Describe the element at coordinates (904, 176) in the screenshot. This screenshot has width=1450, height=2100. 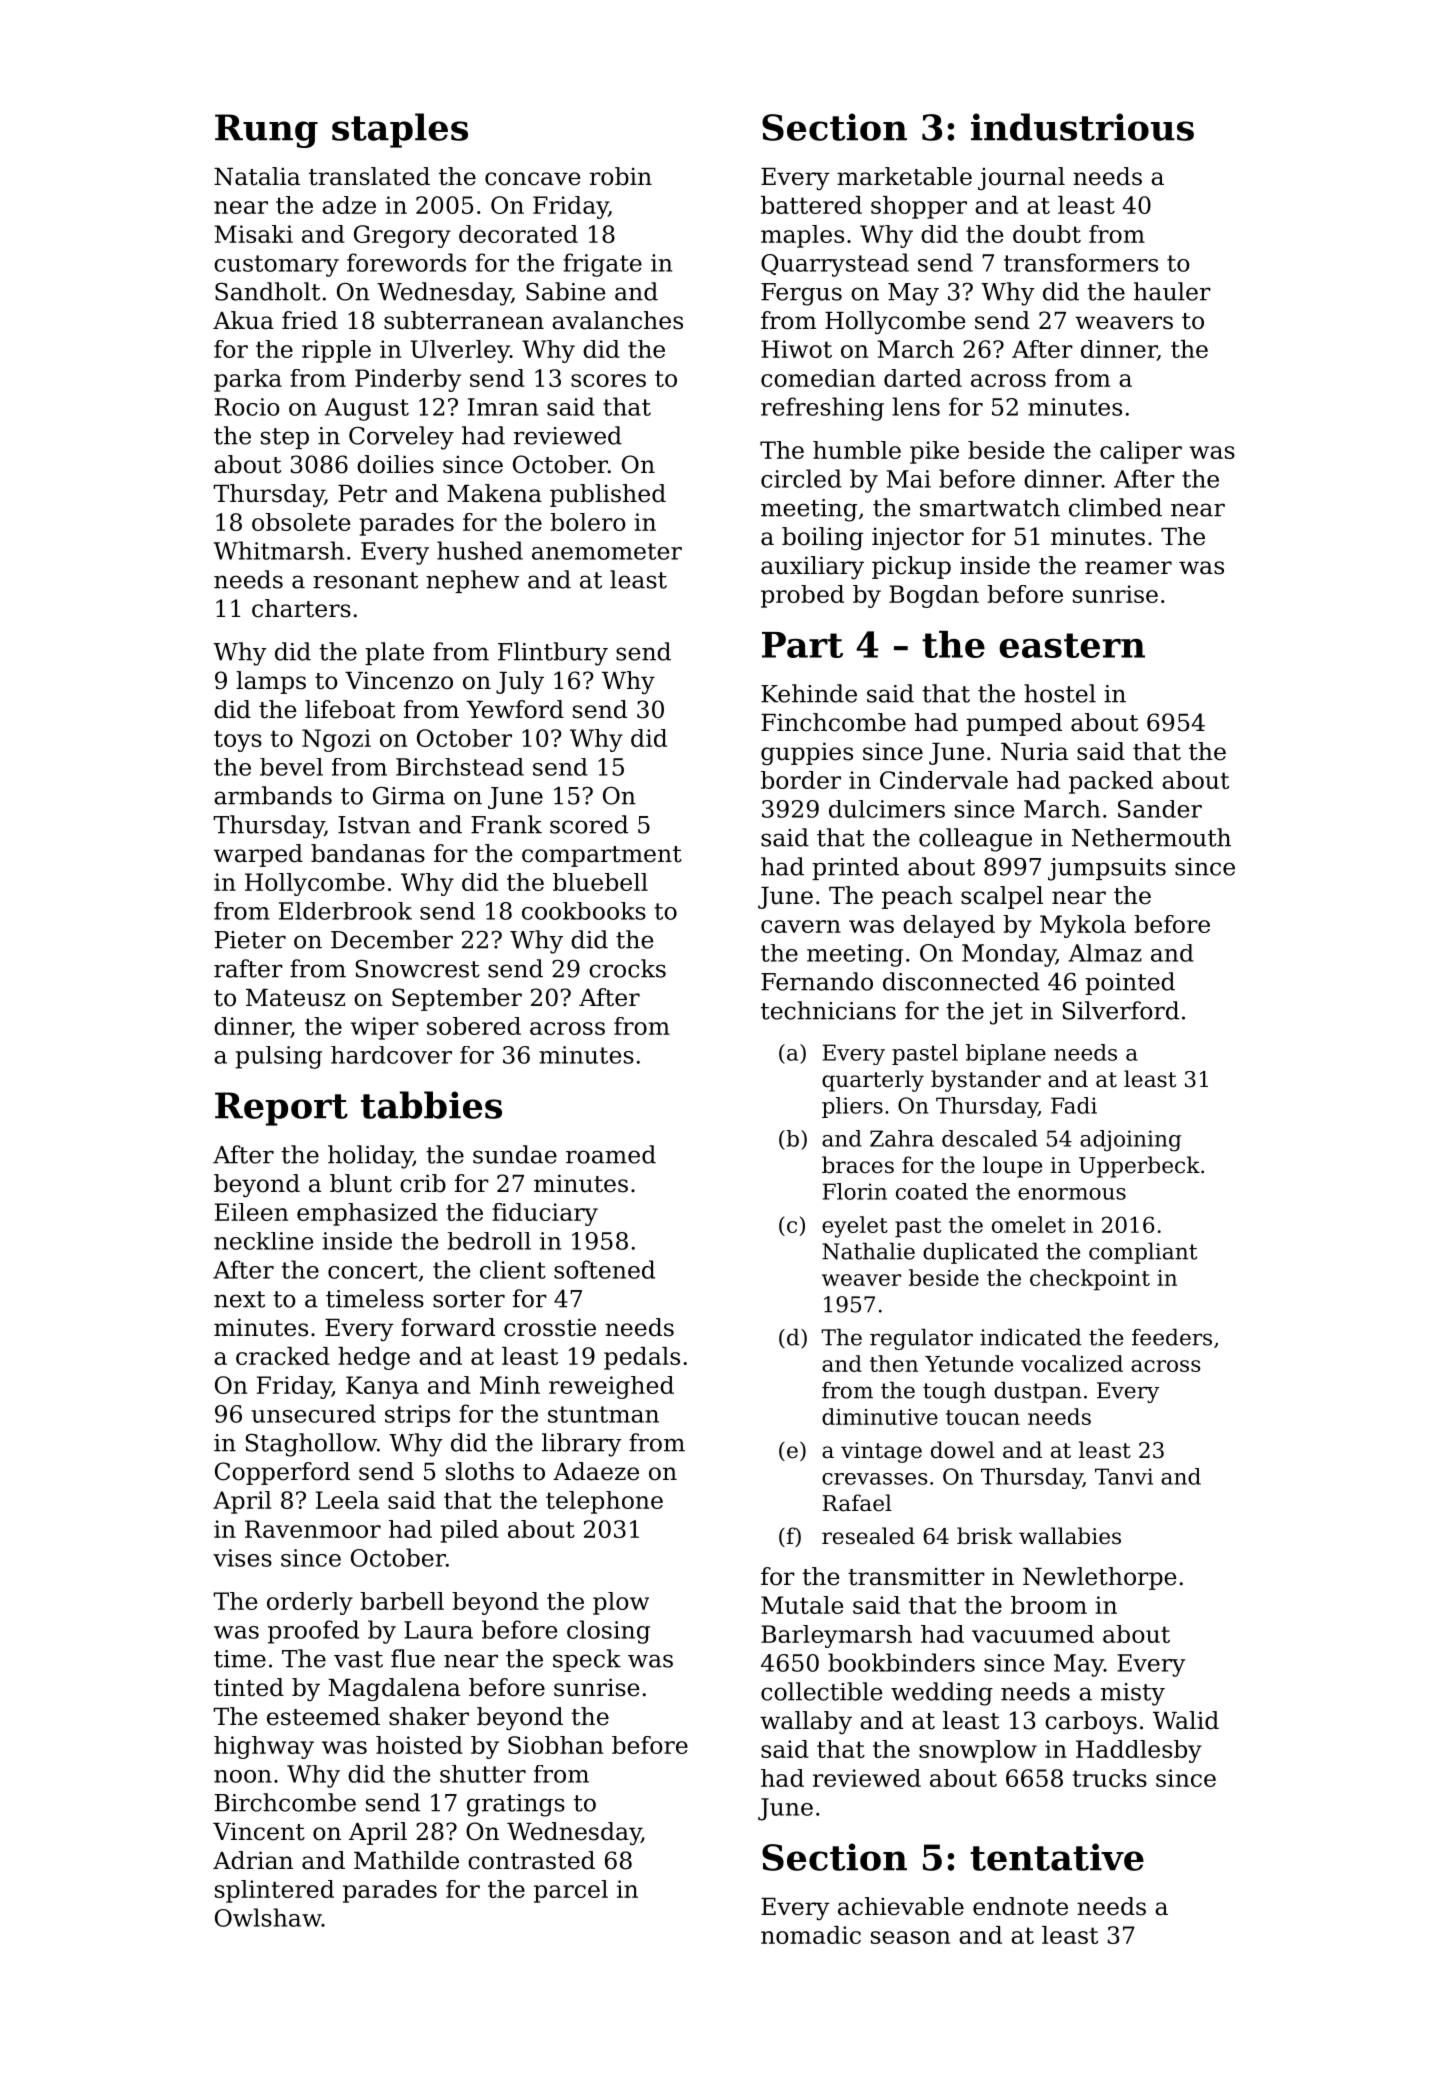
I see `marketable` at that location.
